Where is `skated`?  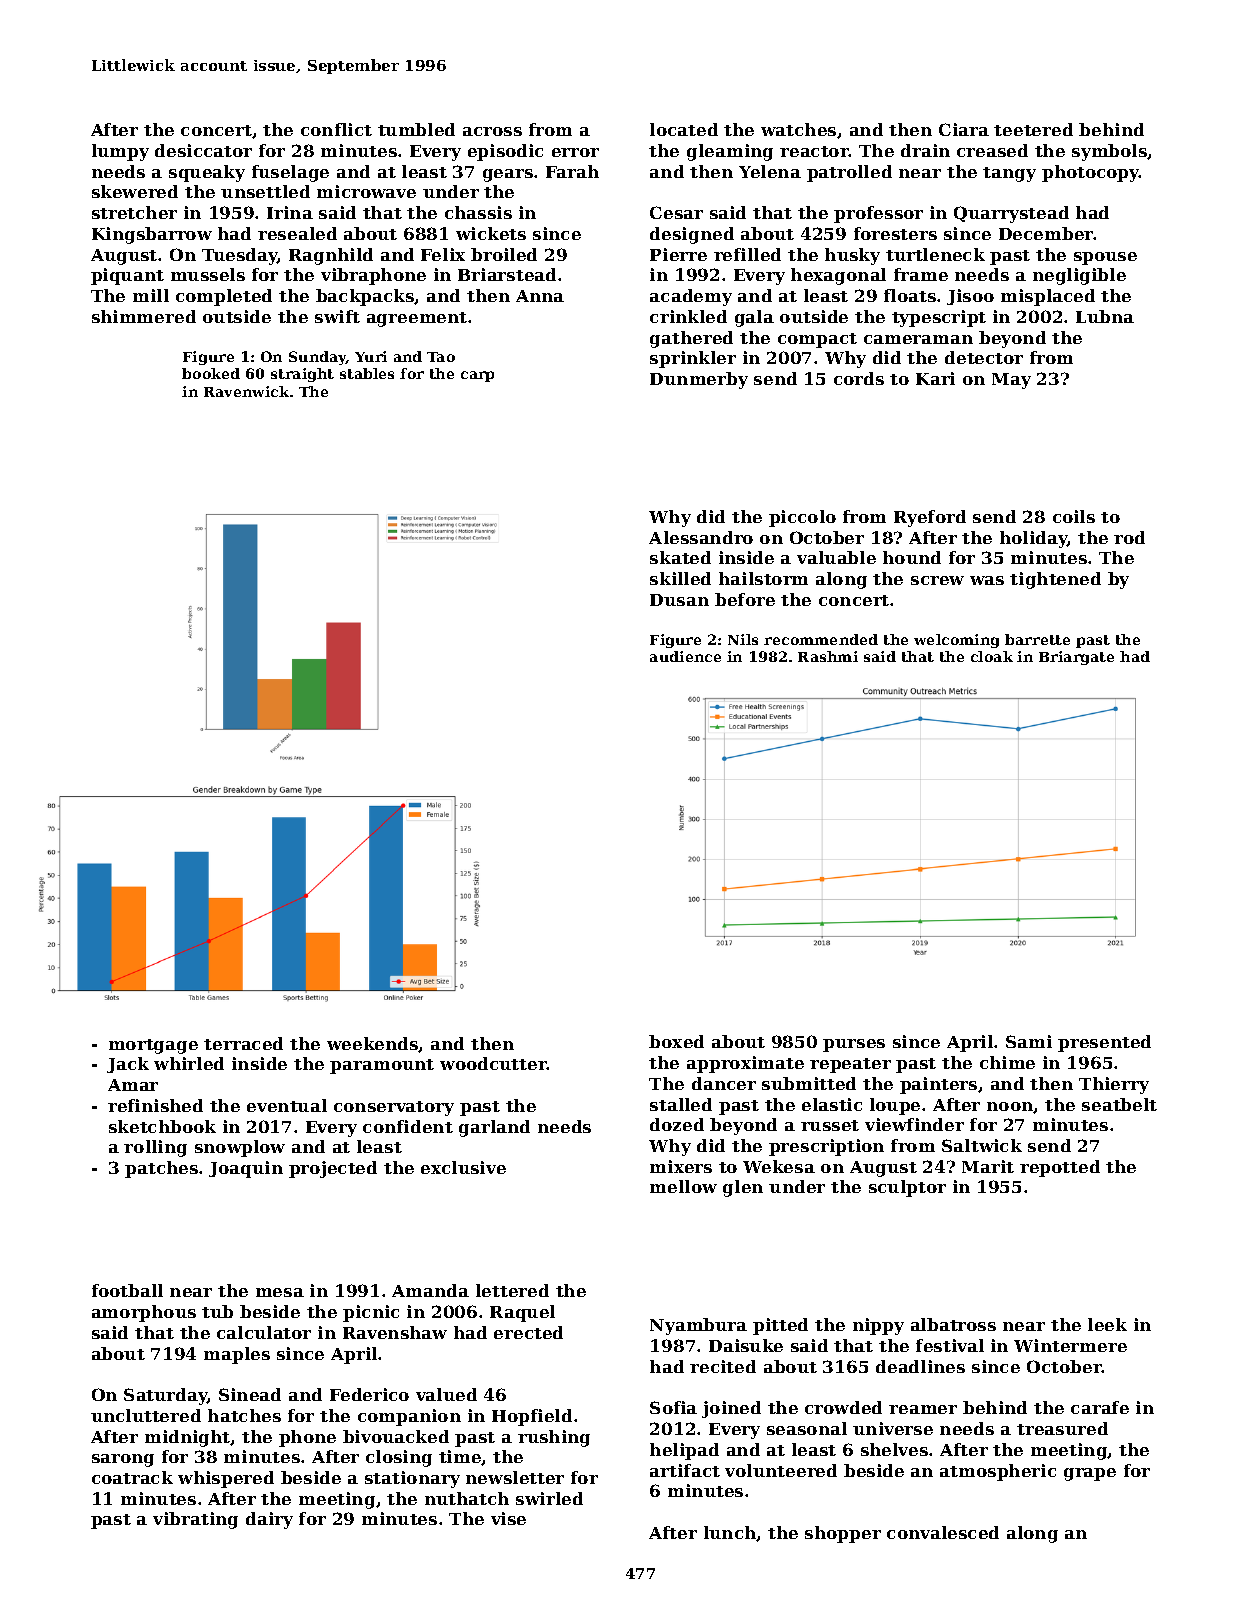
skated is located at coordinates (680, 557).
